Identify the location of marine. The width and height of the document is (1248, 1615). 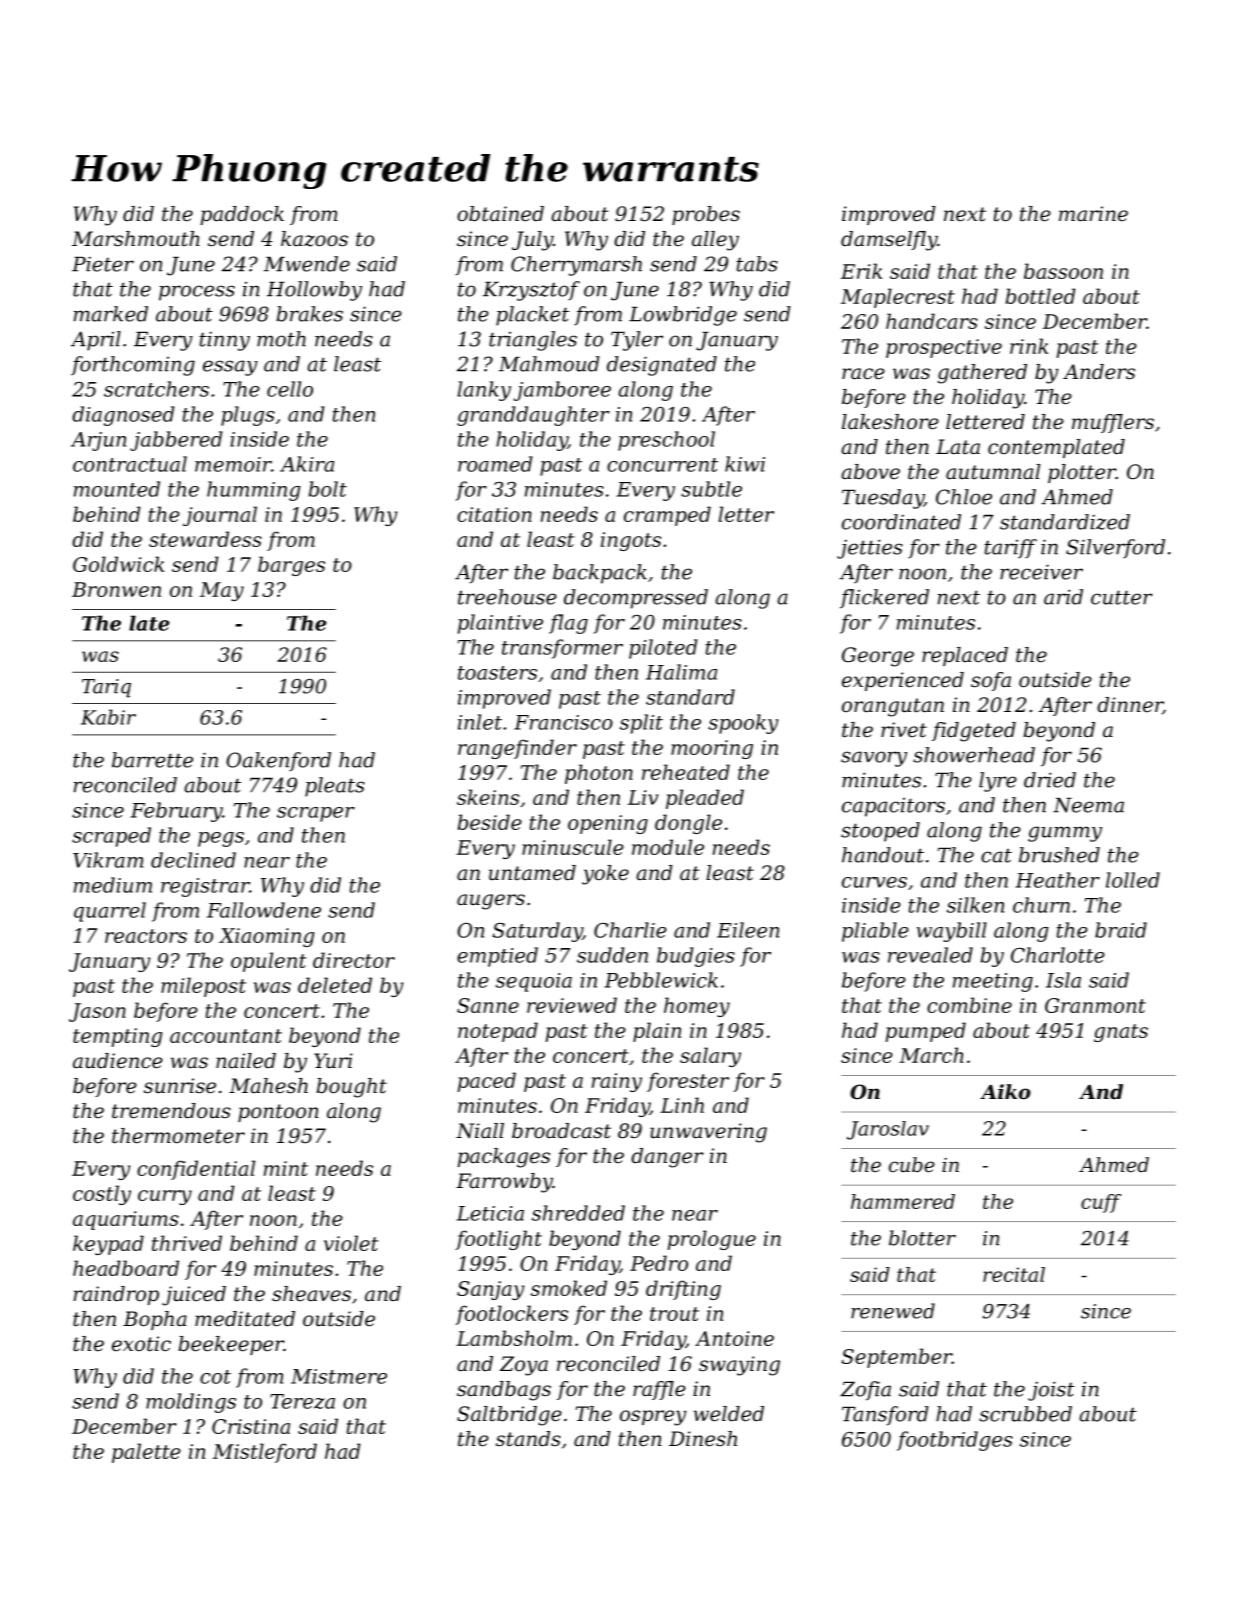
(1093, 214).
